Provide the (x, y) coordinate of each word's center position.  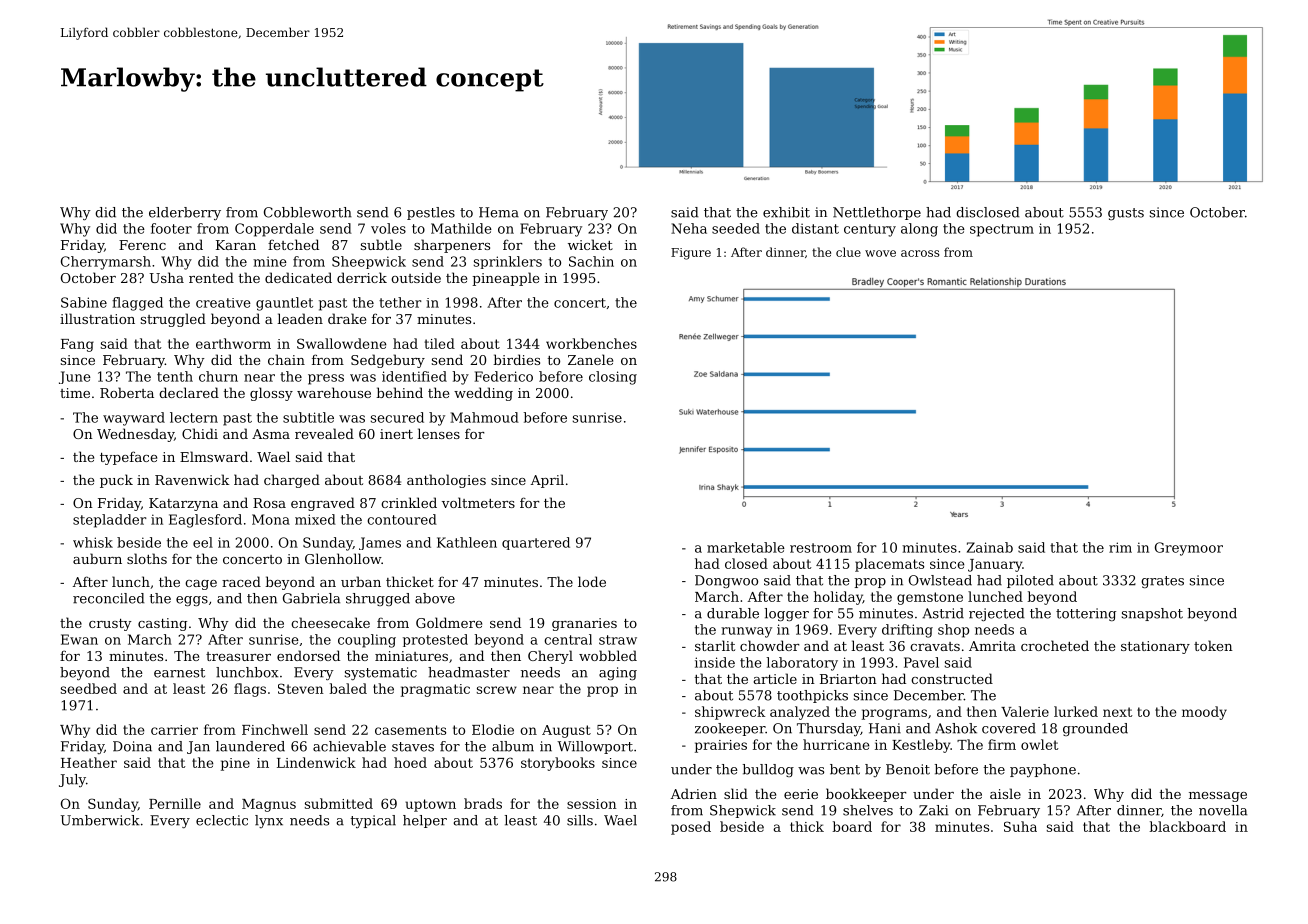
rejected (996, 614)
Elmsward (214, 456)
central (568, 639)
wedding (483, 394)
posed (691, 828)
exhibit (786, 212)
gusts (1126, 214)
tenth (175, 376)
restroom (821, 548)
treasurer (238, 656)
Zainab (990, 547)
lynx (269, 821)
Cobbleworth (308, 212)
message (1218, 797)
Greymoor (1189, 549)
